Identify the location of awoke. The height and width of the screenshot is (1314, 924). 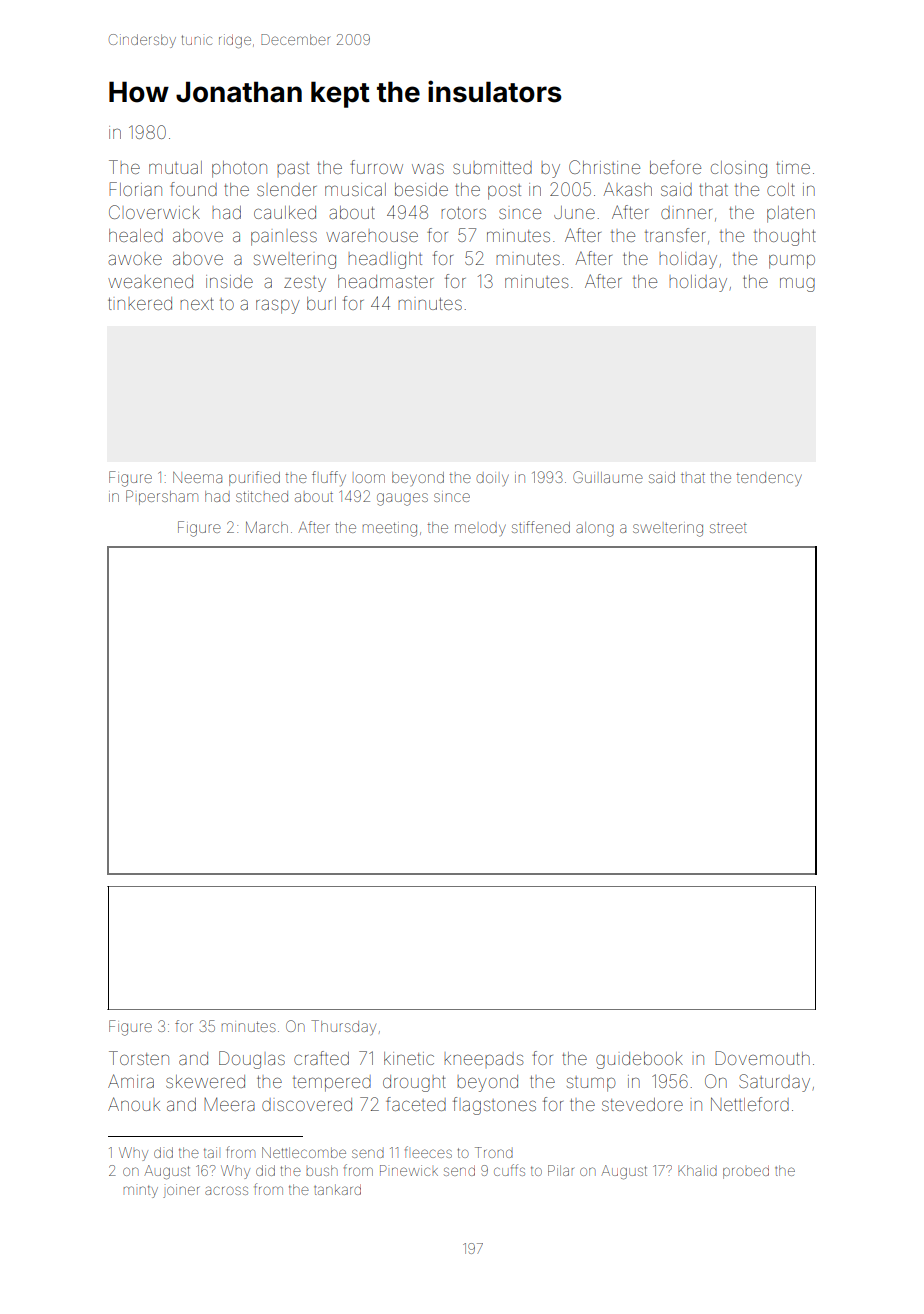
(135, 259).
